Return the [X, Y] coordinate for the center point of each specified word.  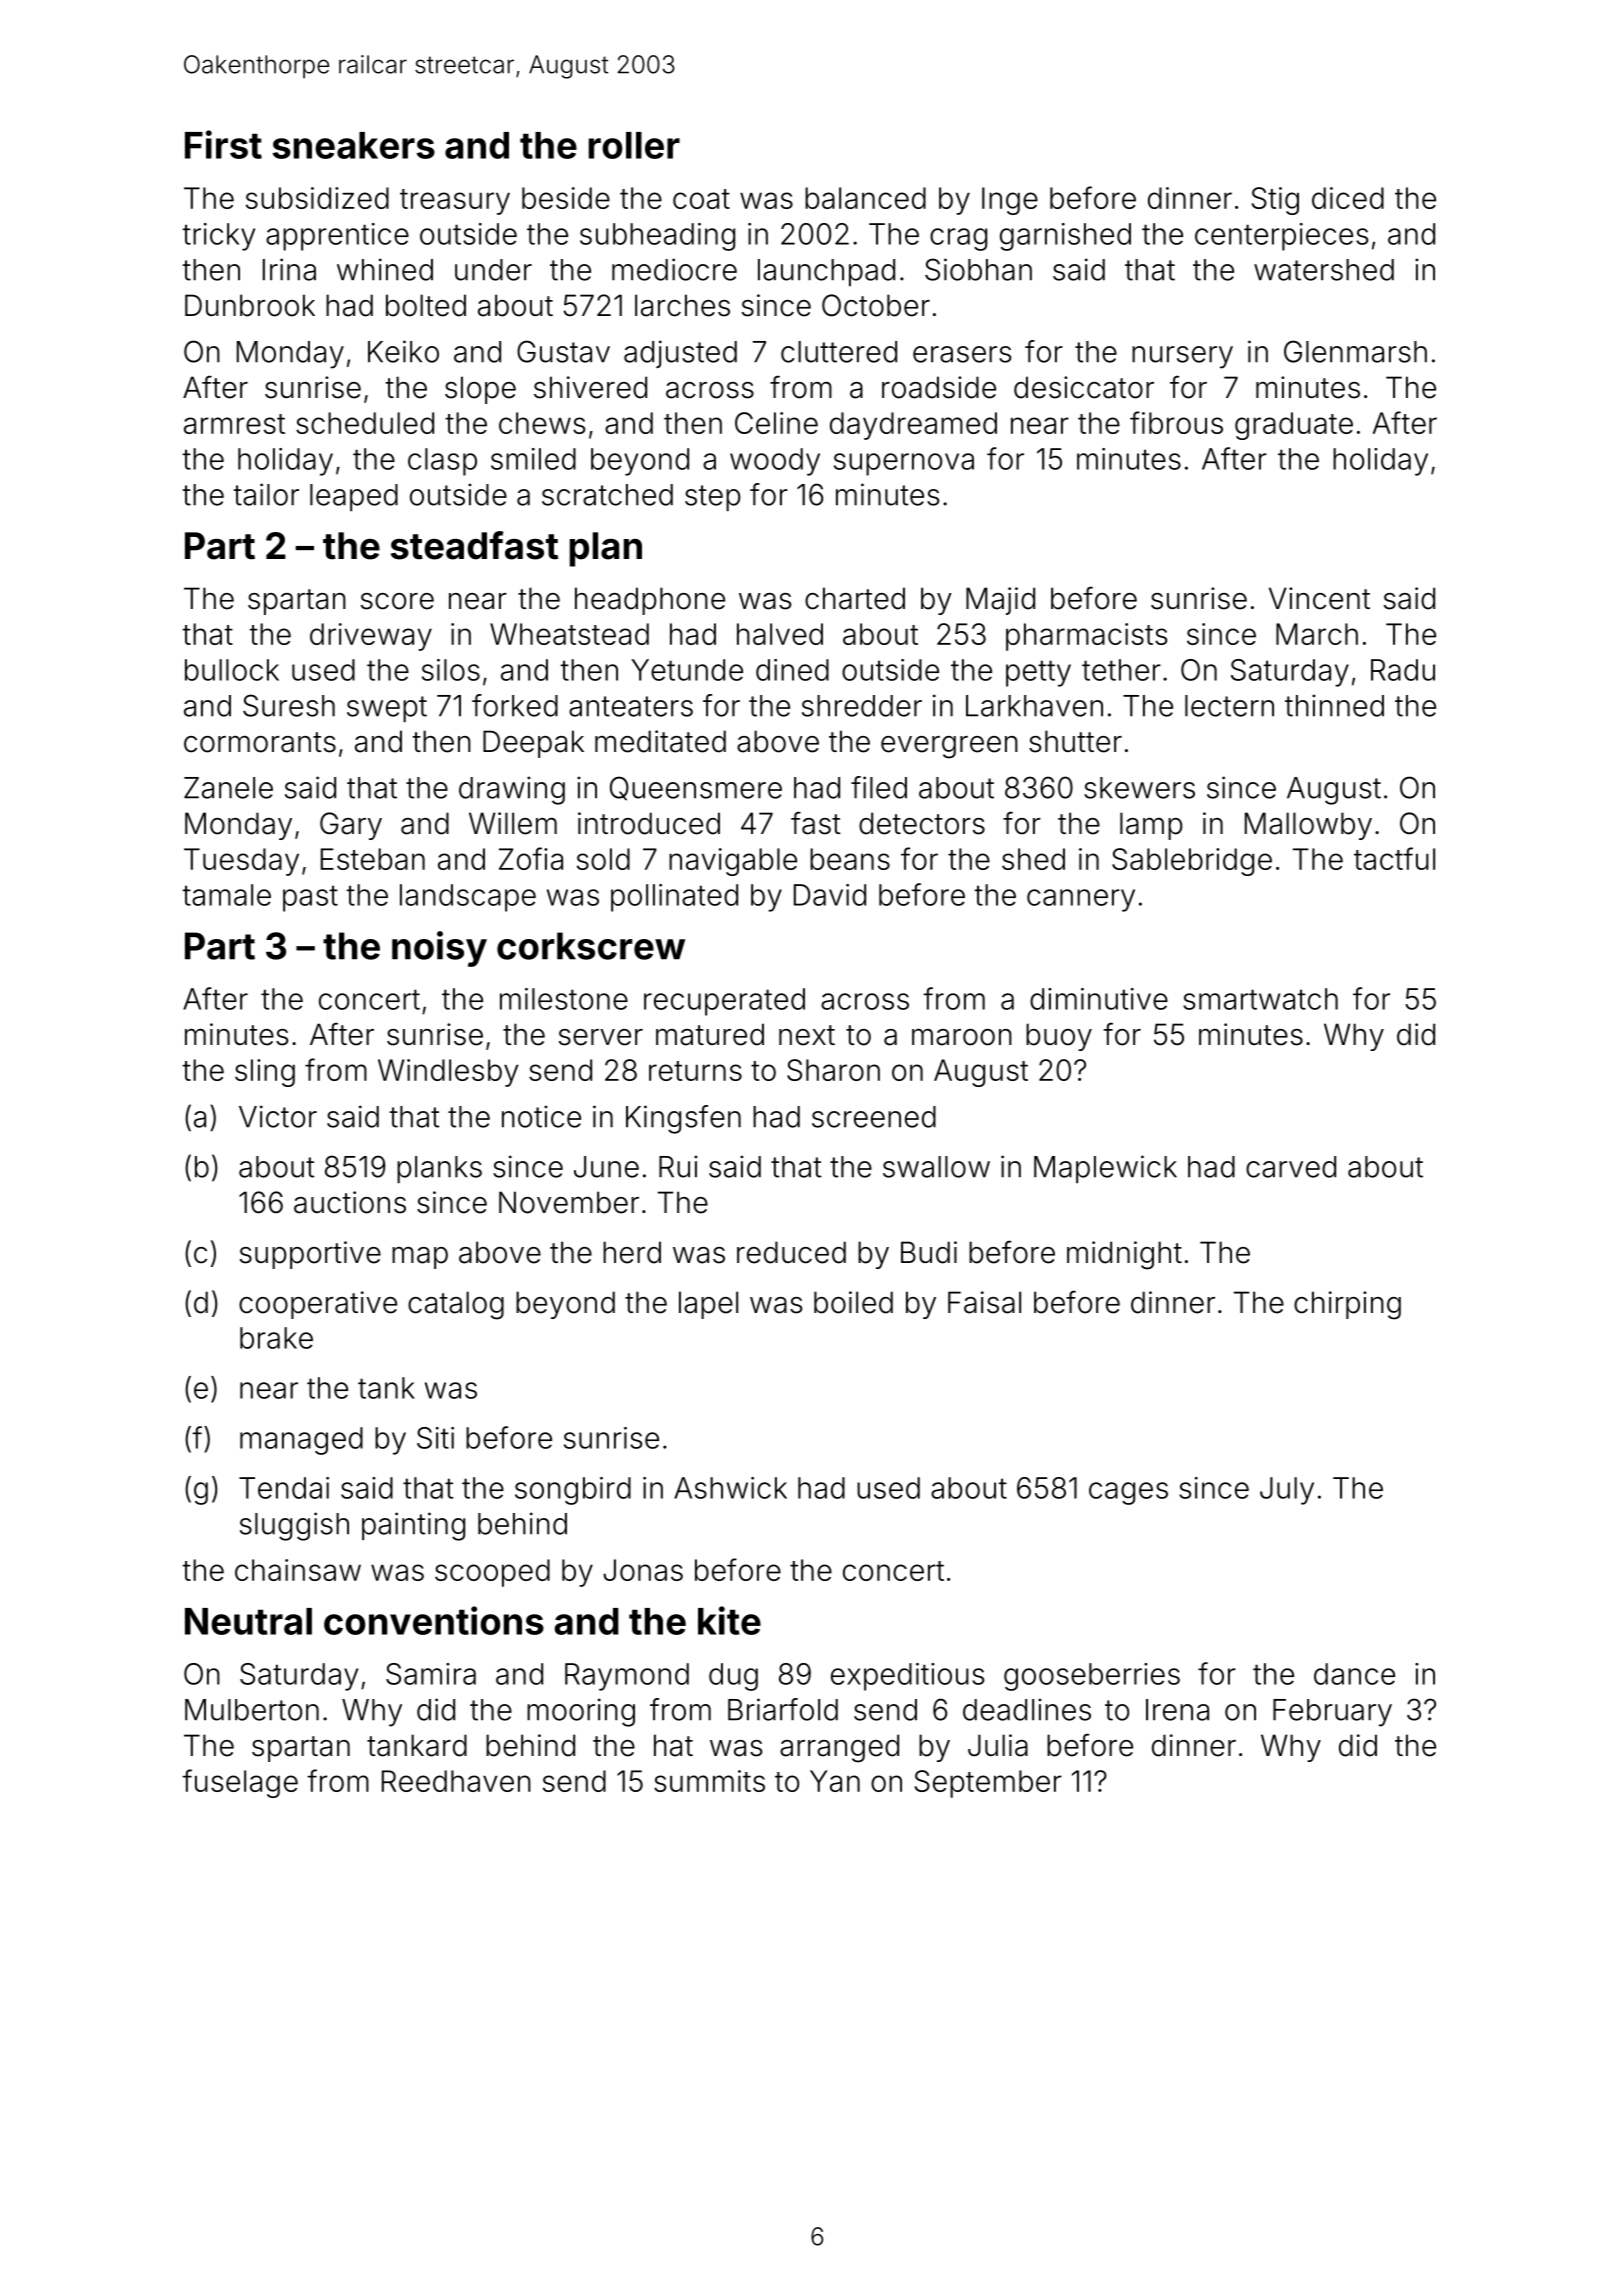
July [1287, 1491]
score [397, 601]
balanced [865, 198]
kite [729, 1620]
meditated [660, 741]
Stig [1275, 201]
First [223, 144]
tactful [1394, 858]
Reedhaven [456, 1781]
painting [413, 1526]
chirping [1347, 1305]
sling [265, 1073]
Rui [678, 1166]
